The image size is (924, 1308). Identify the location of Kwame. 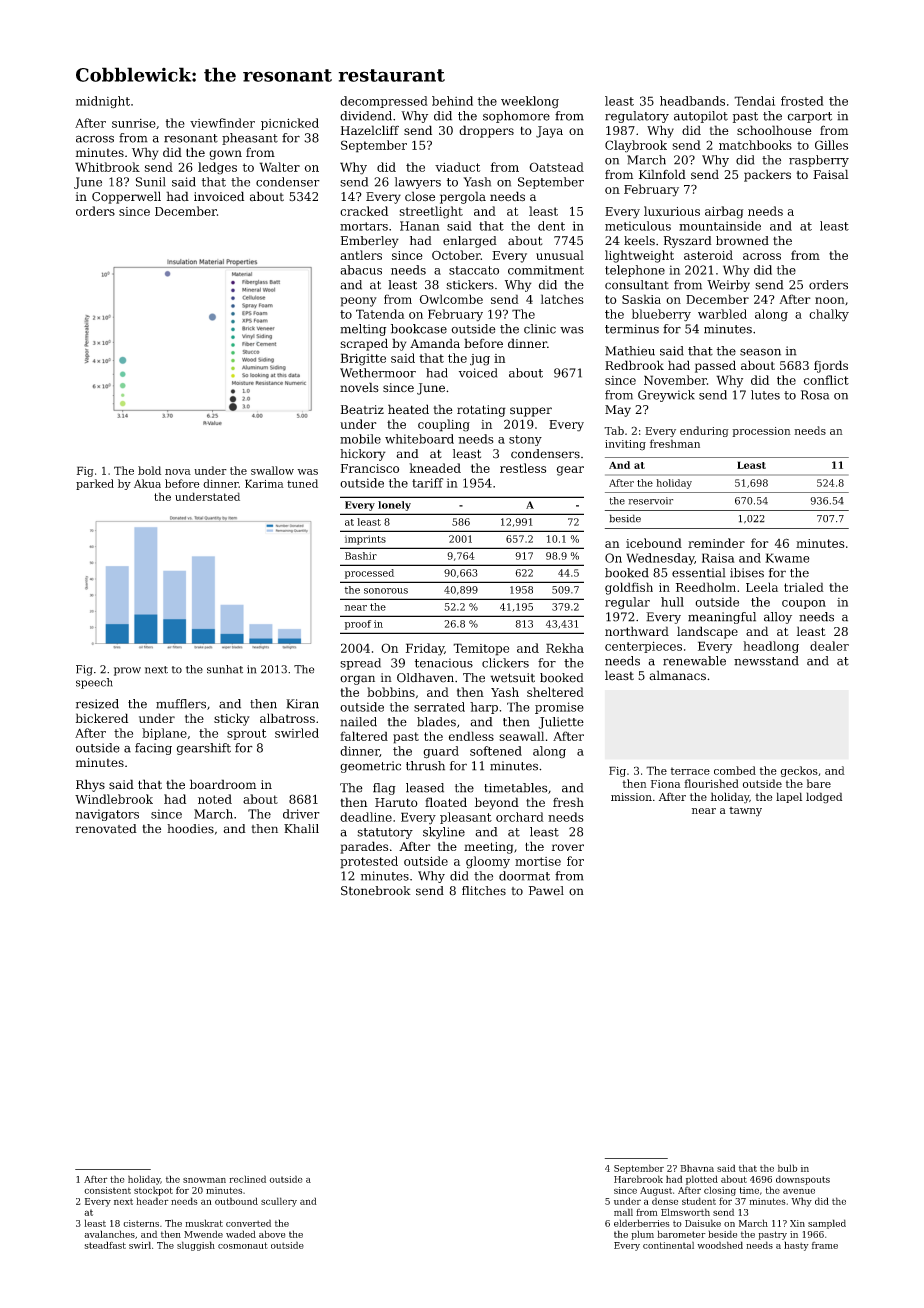
(787, 558).
